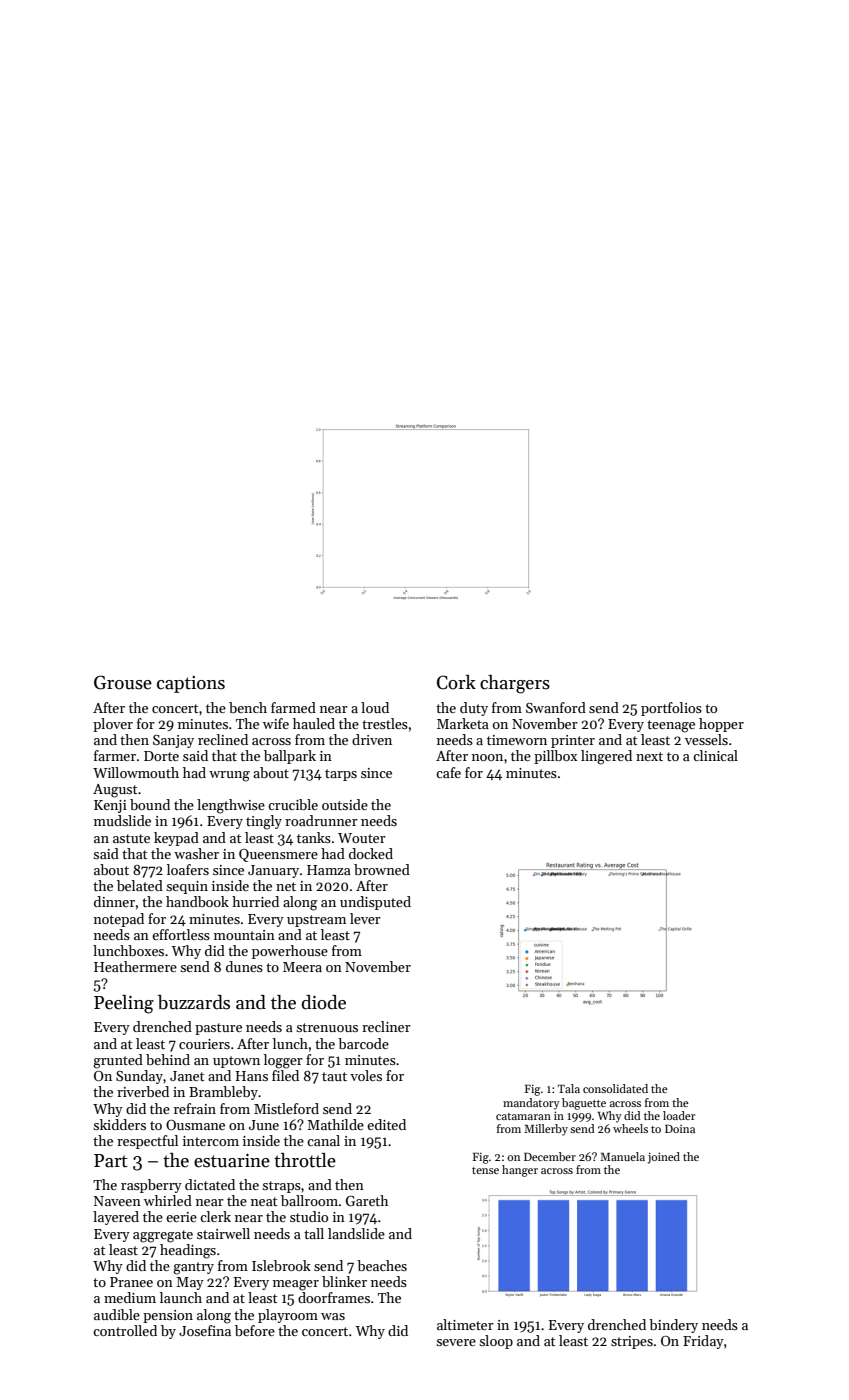 This page has width=849, height=1400. Describe the element at coordinates (448, 772) in the page. I see `cafe` at that location.
